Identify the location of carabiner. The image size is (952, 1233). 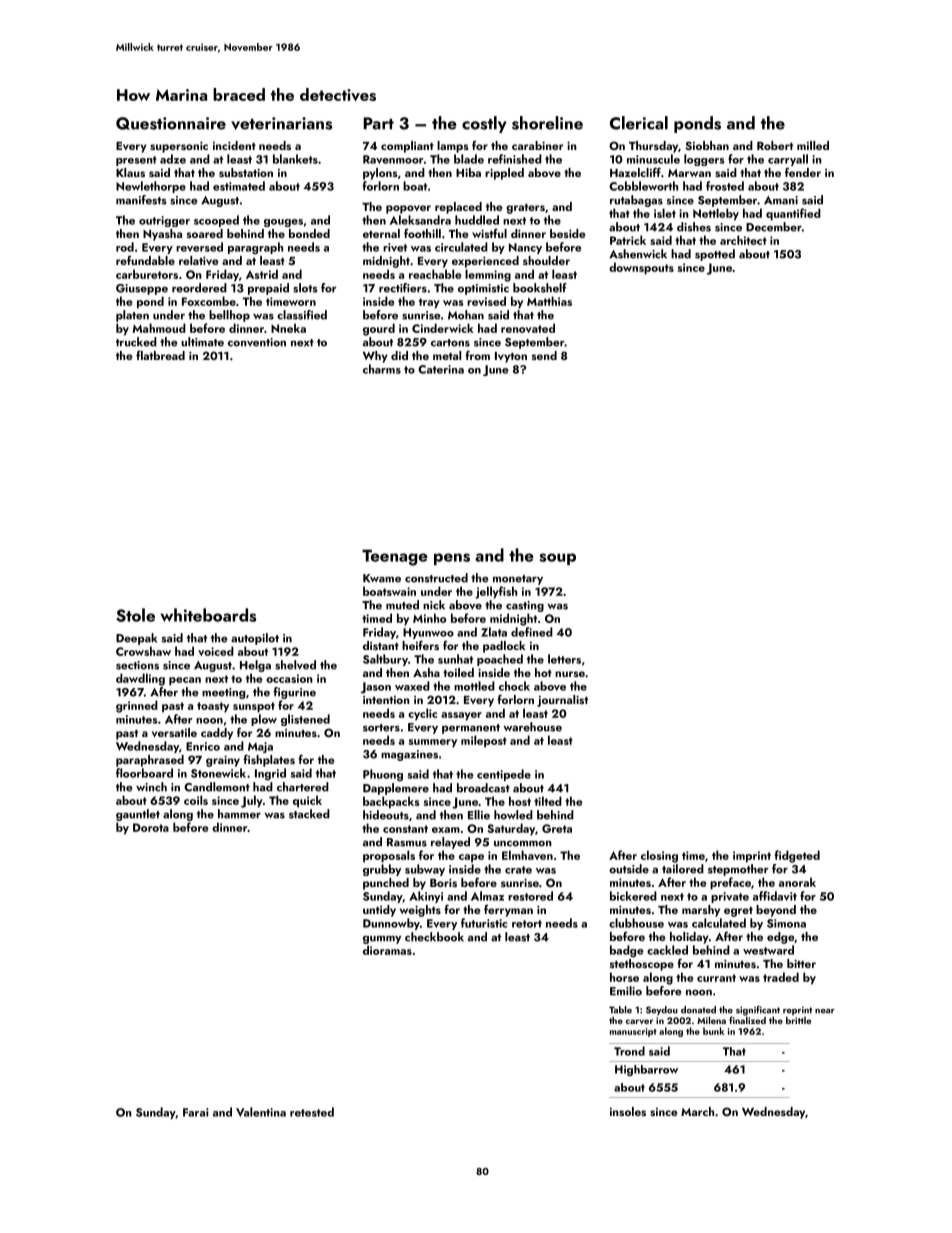
(537, 145).
